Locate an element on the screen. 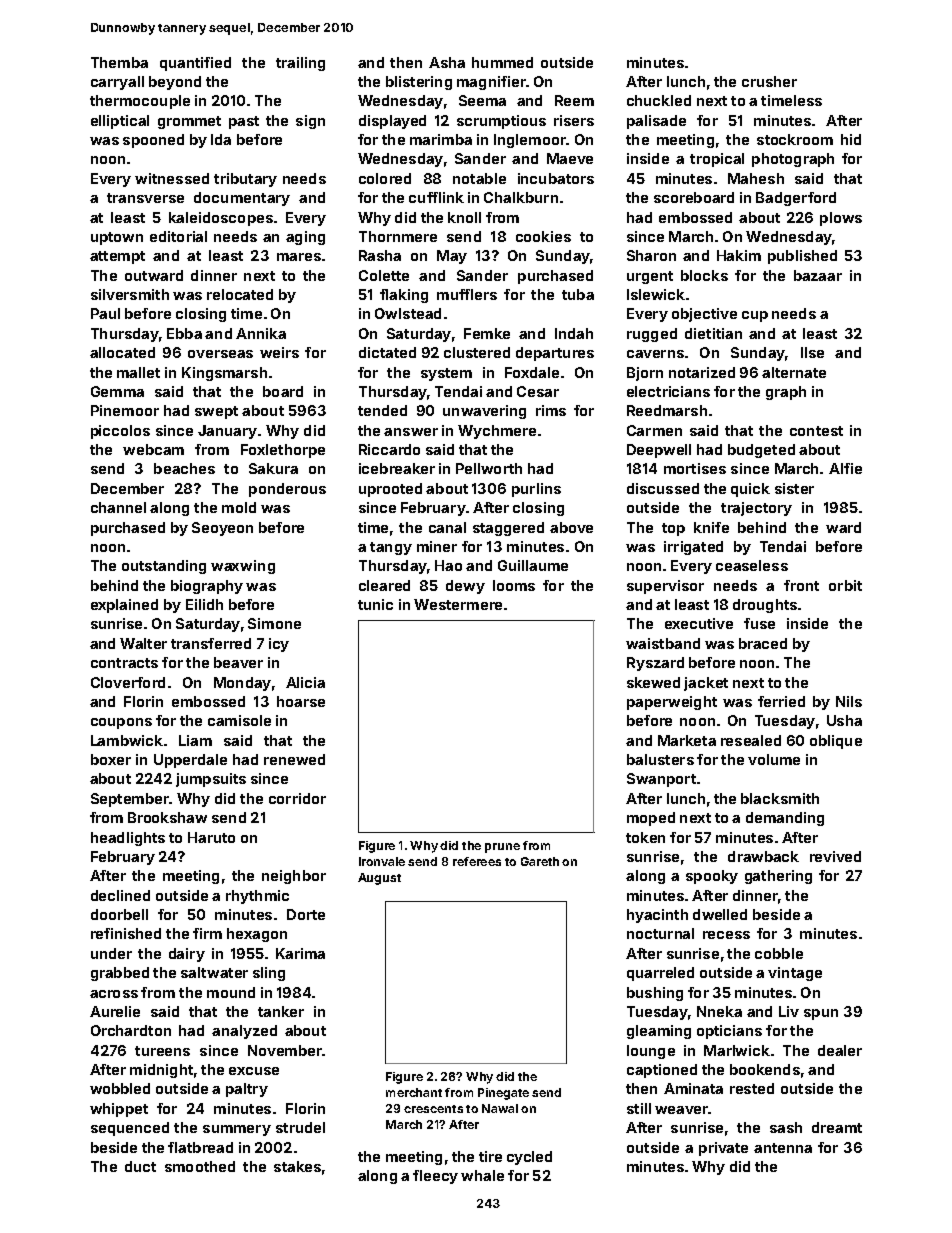 The image size is (952, 1233). Eilidh is located at coordinates (204, 604).
